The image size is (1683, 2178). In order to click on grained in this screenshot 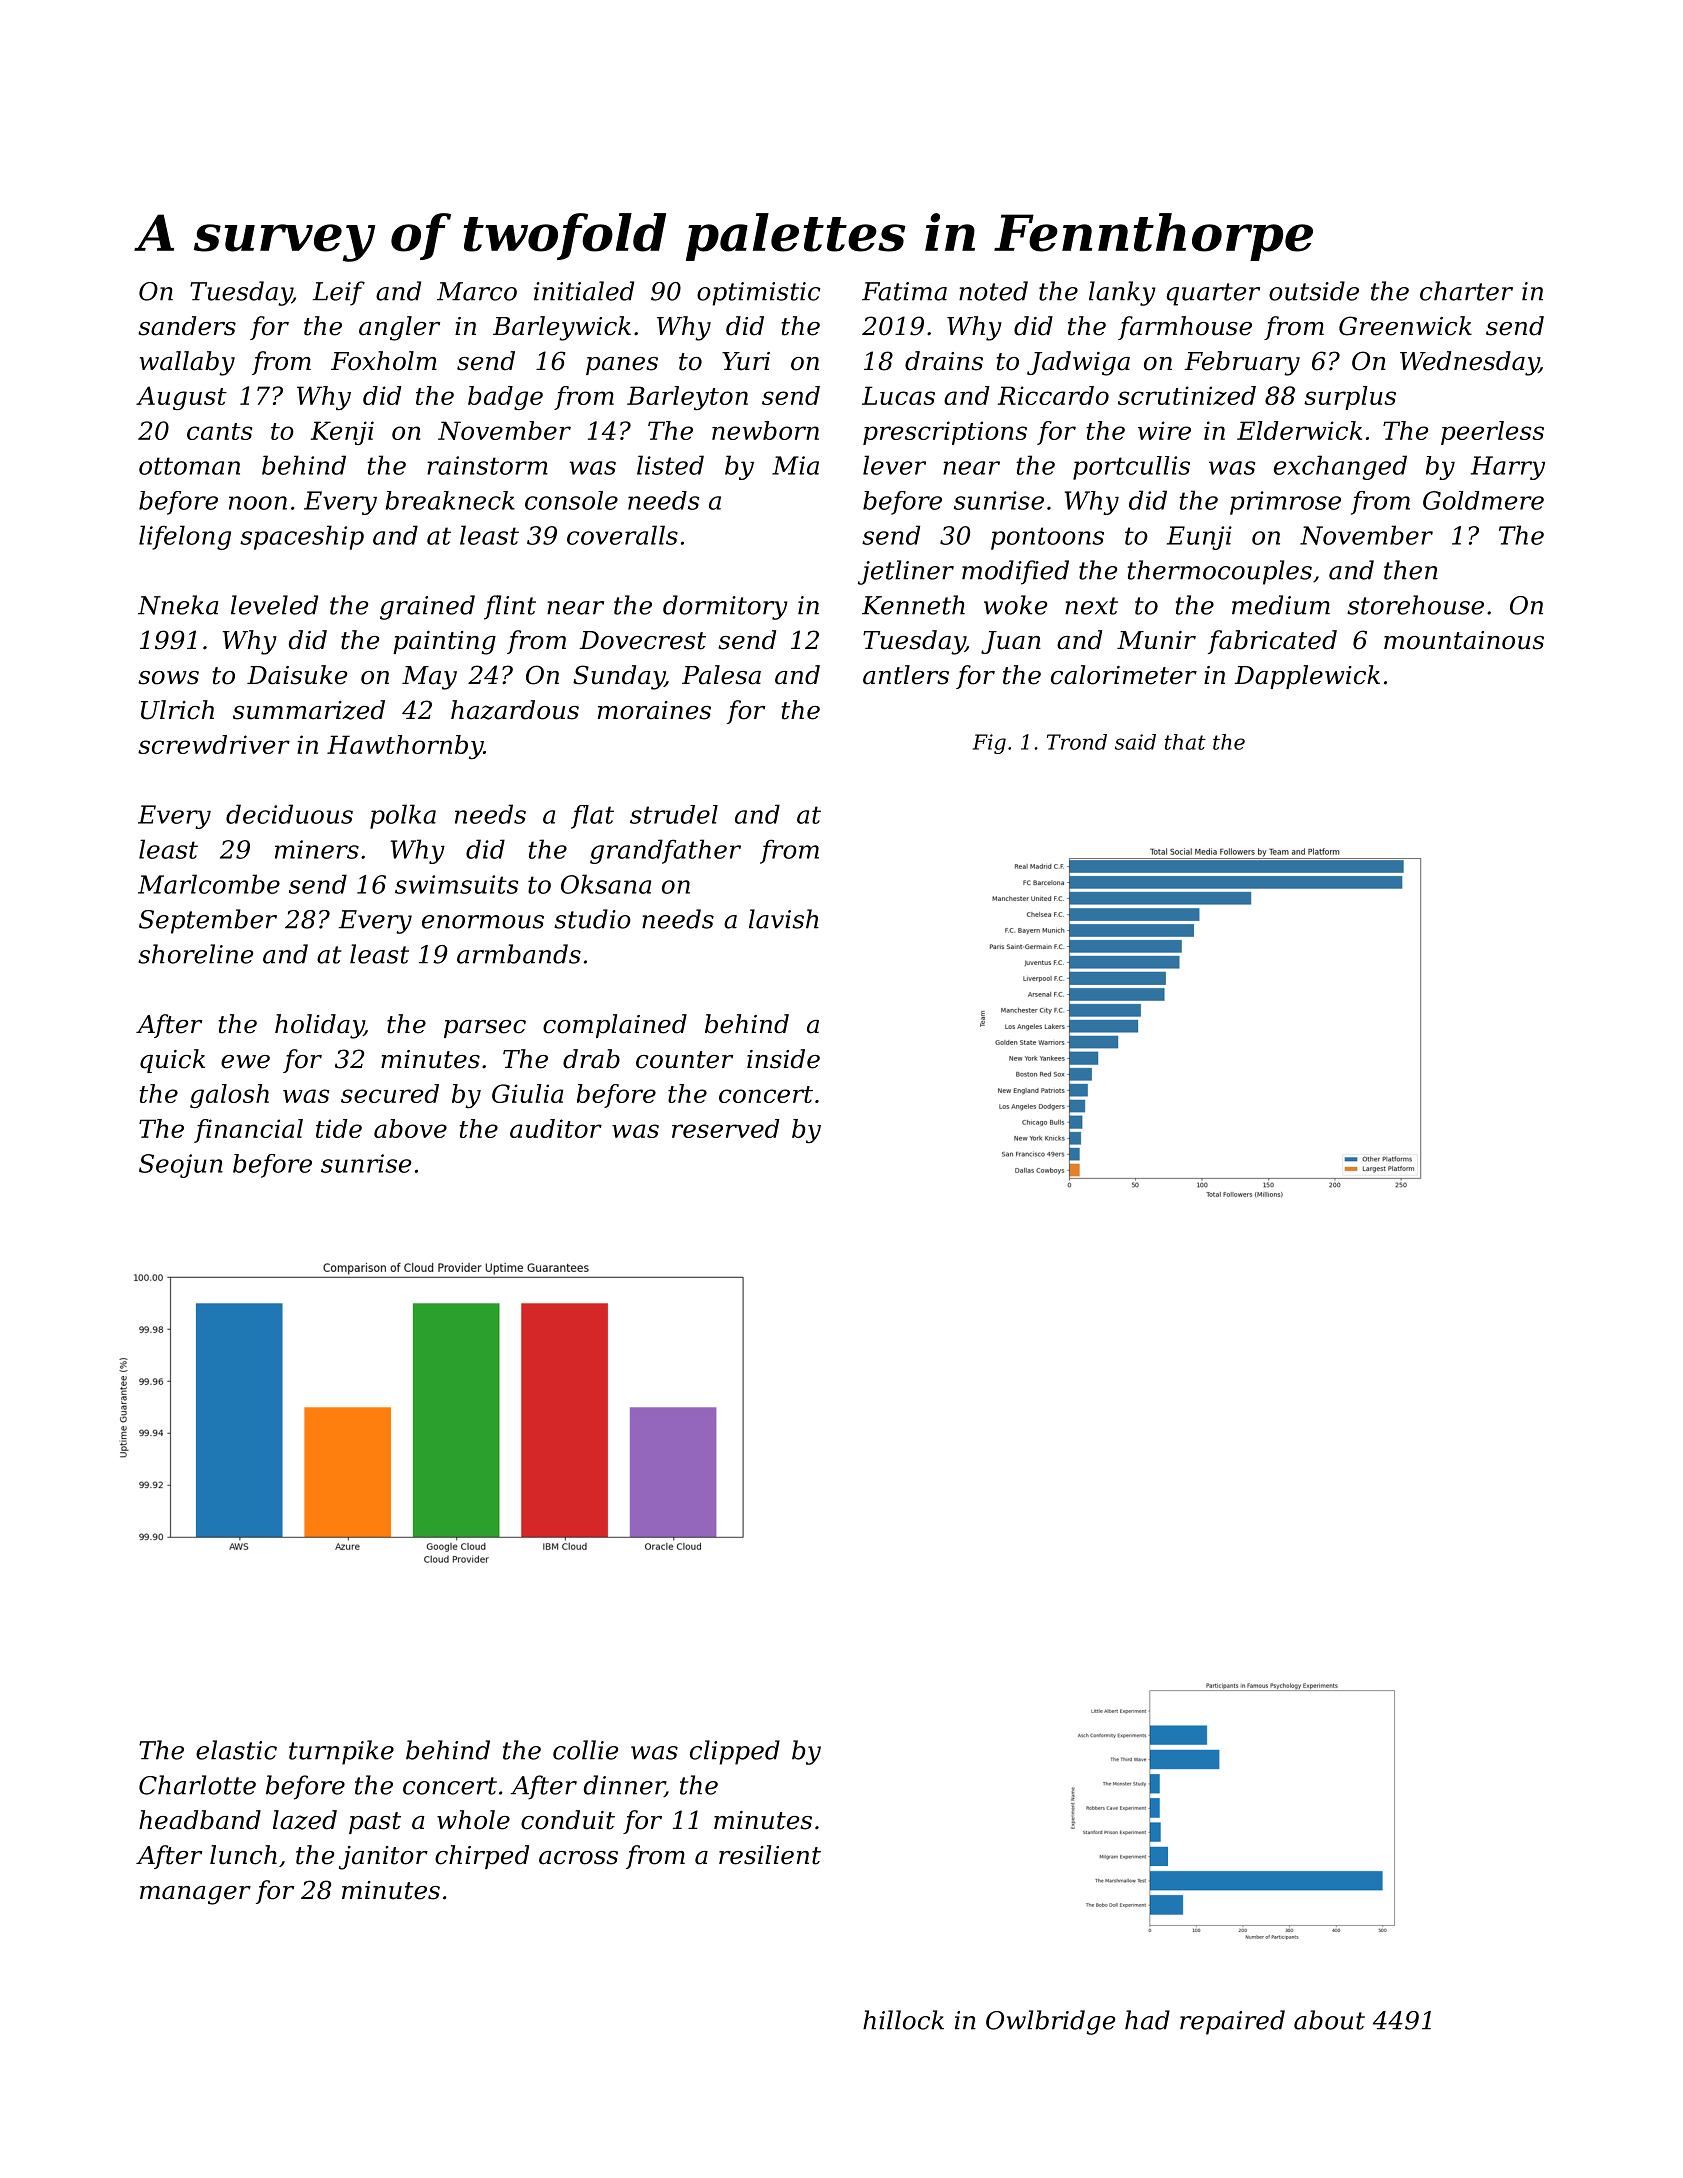, I will do `click(427, 607)`.
